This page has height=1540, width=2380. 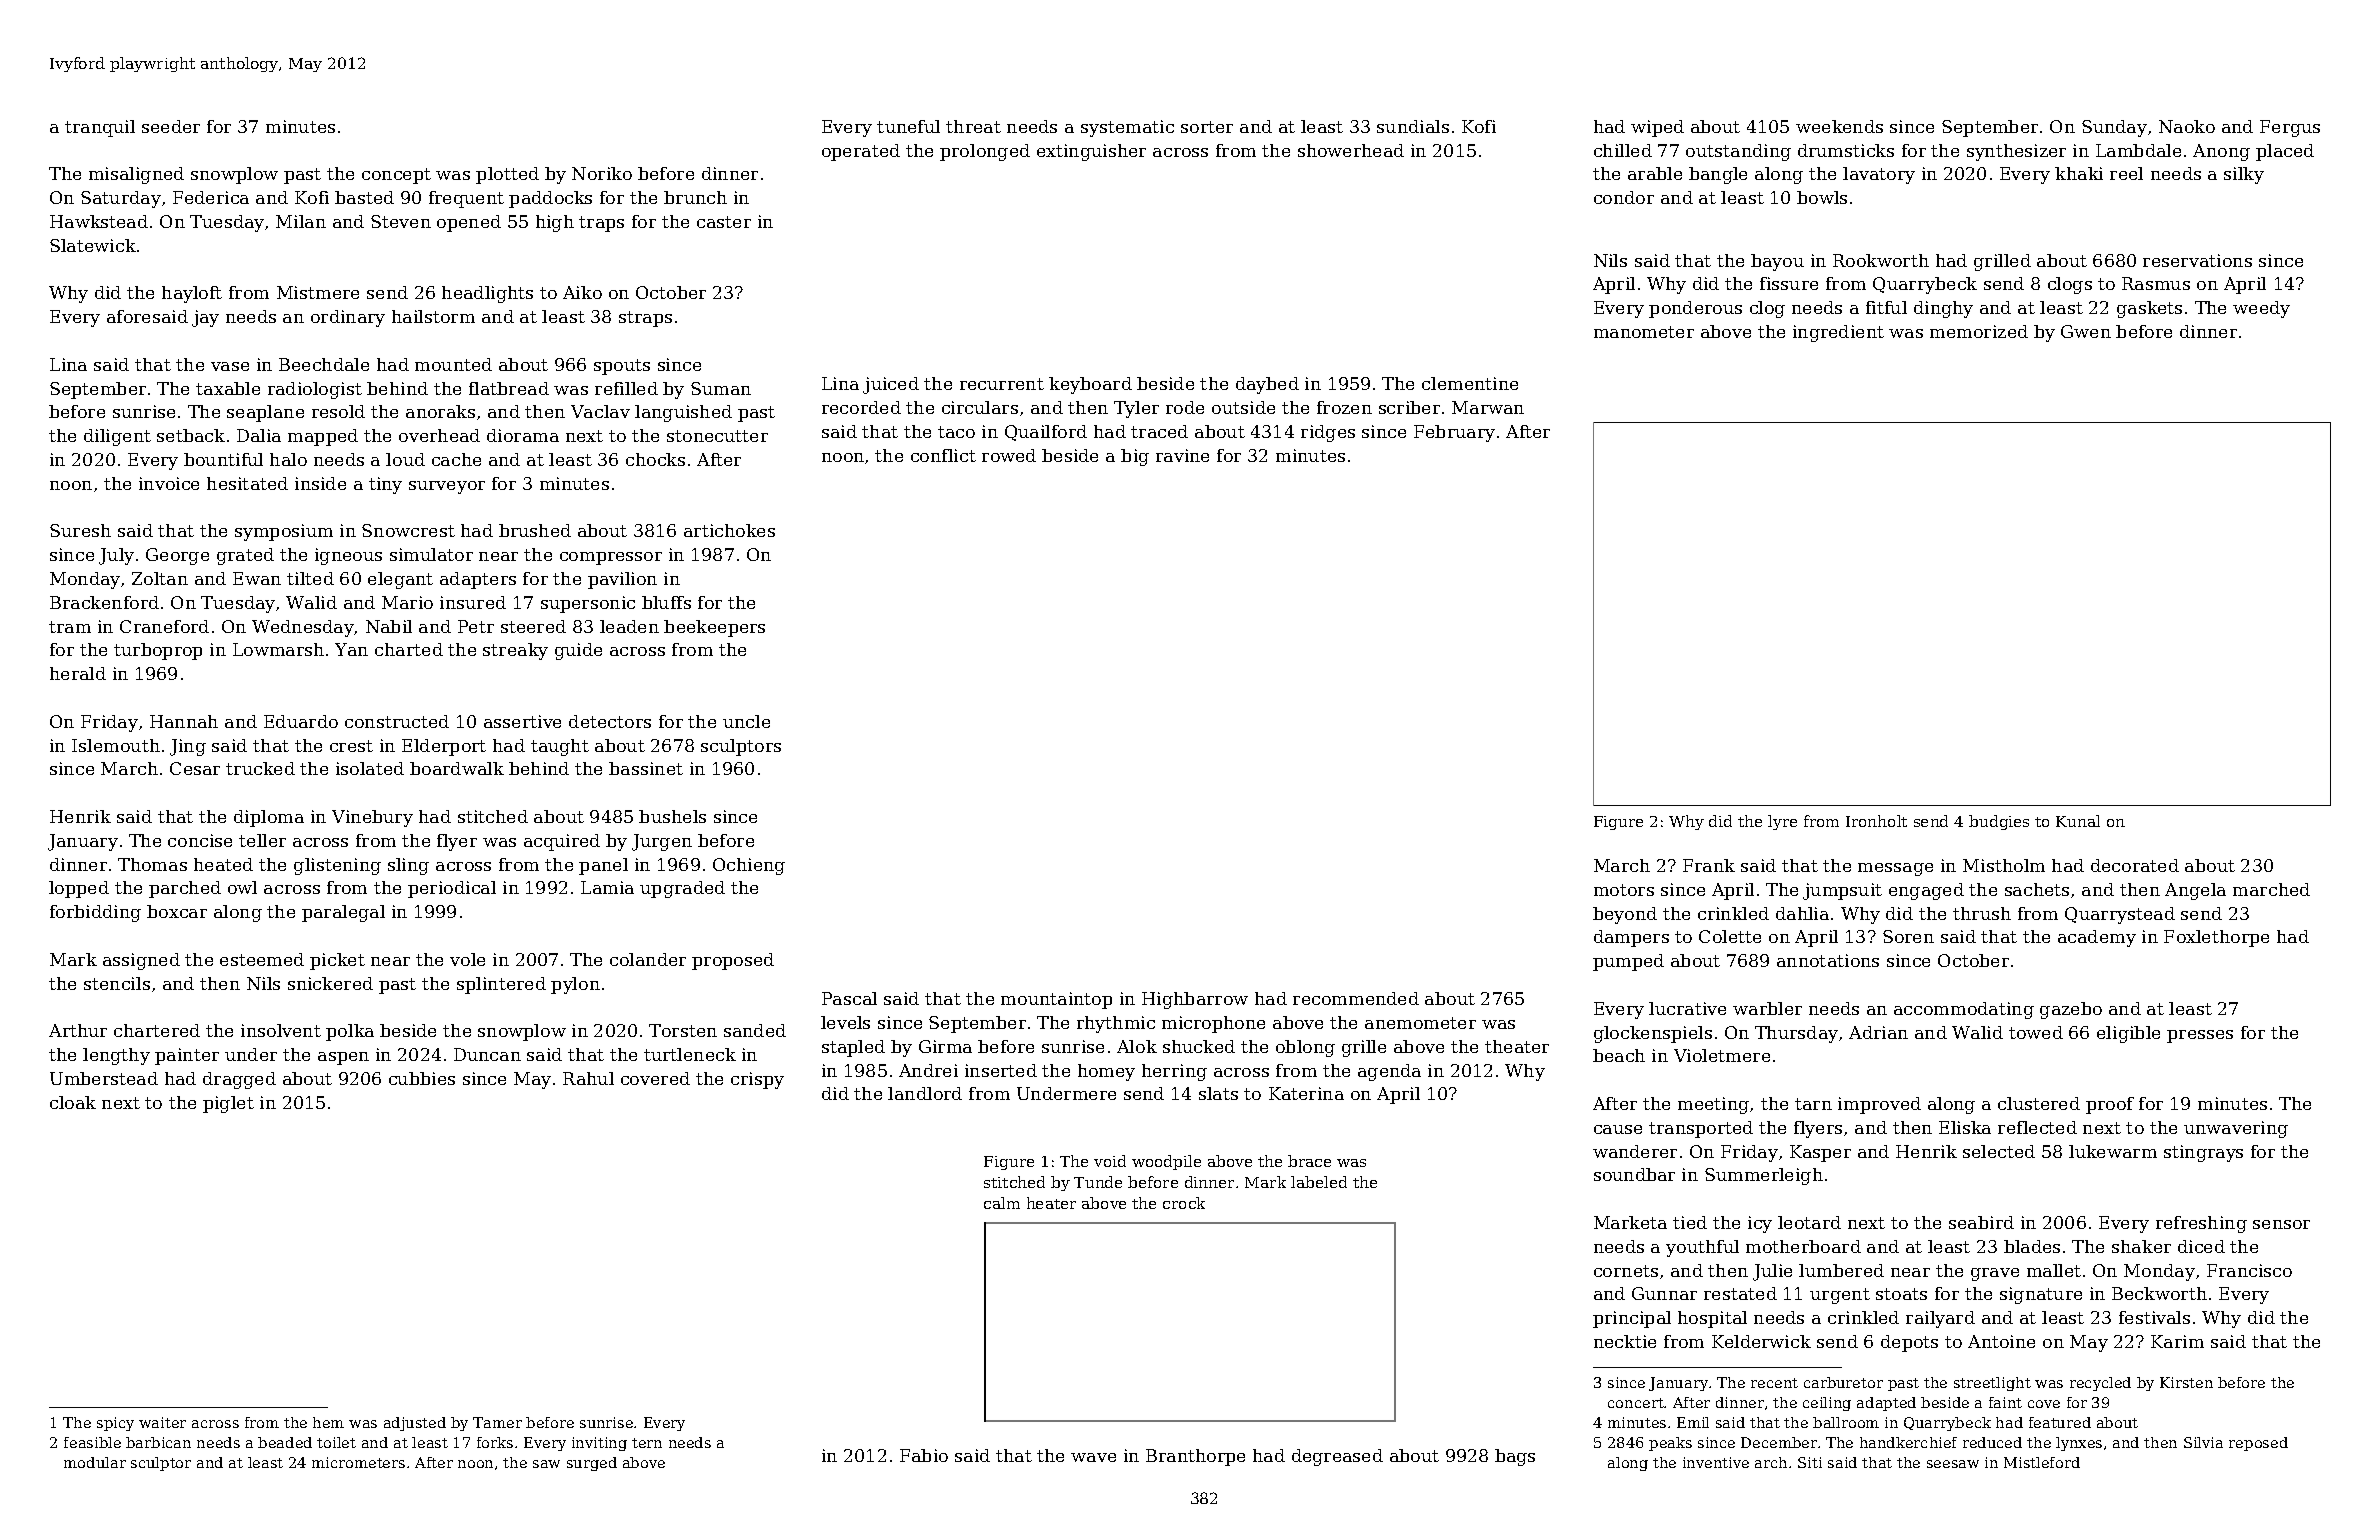 I want to click on turtleneck, so click(x=690, y=1054).
